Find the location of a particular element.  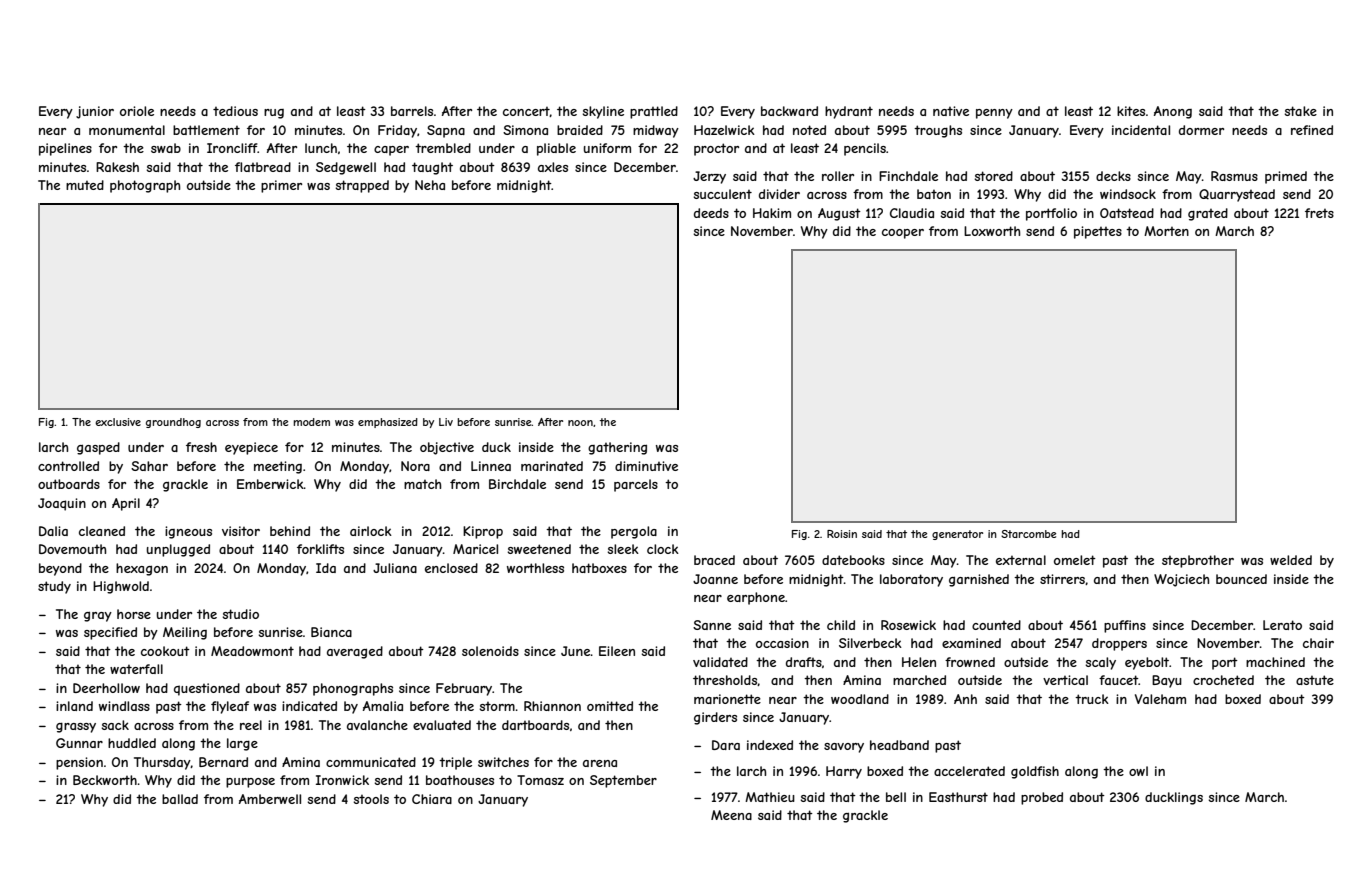

Lerato is located at coordinates (1282, 625).
